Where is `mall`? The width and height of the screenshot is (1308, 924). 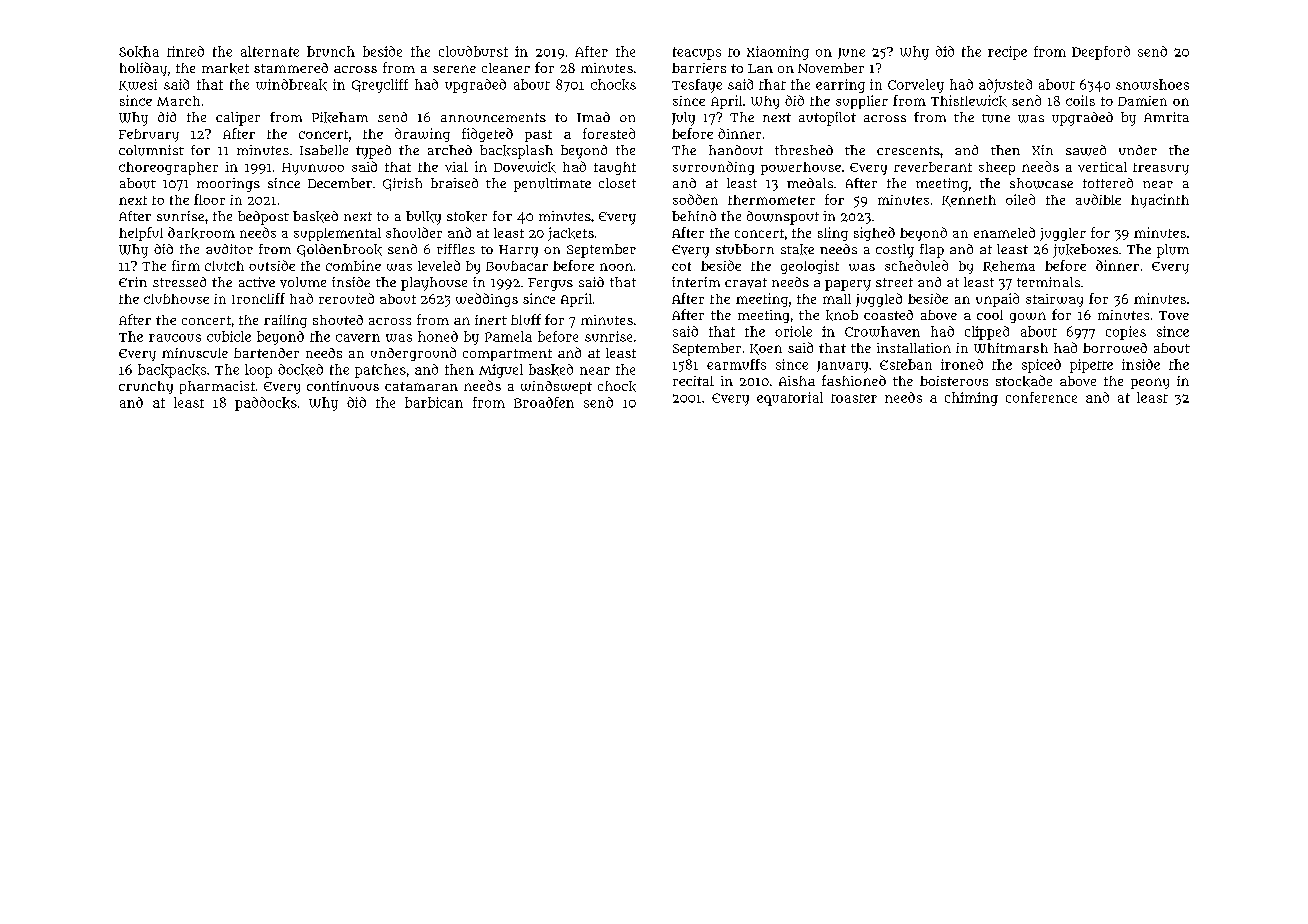
mall is located at coordinates (837, 299).
